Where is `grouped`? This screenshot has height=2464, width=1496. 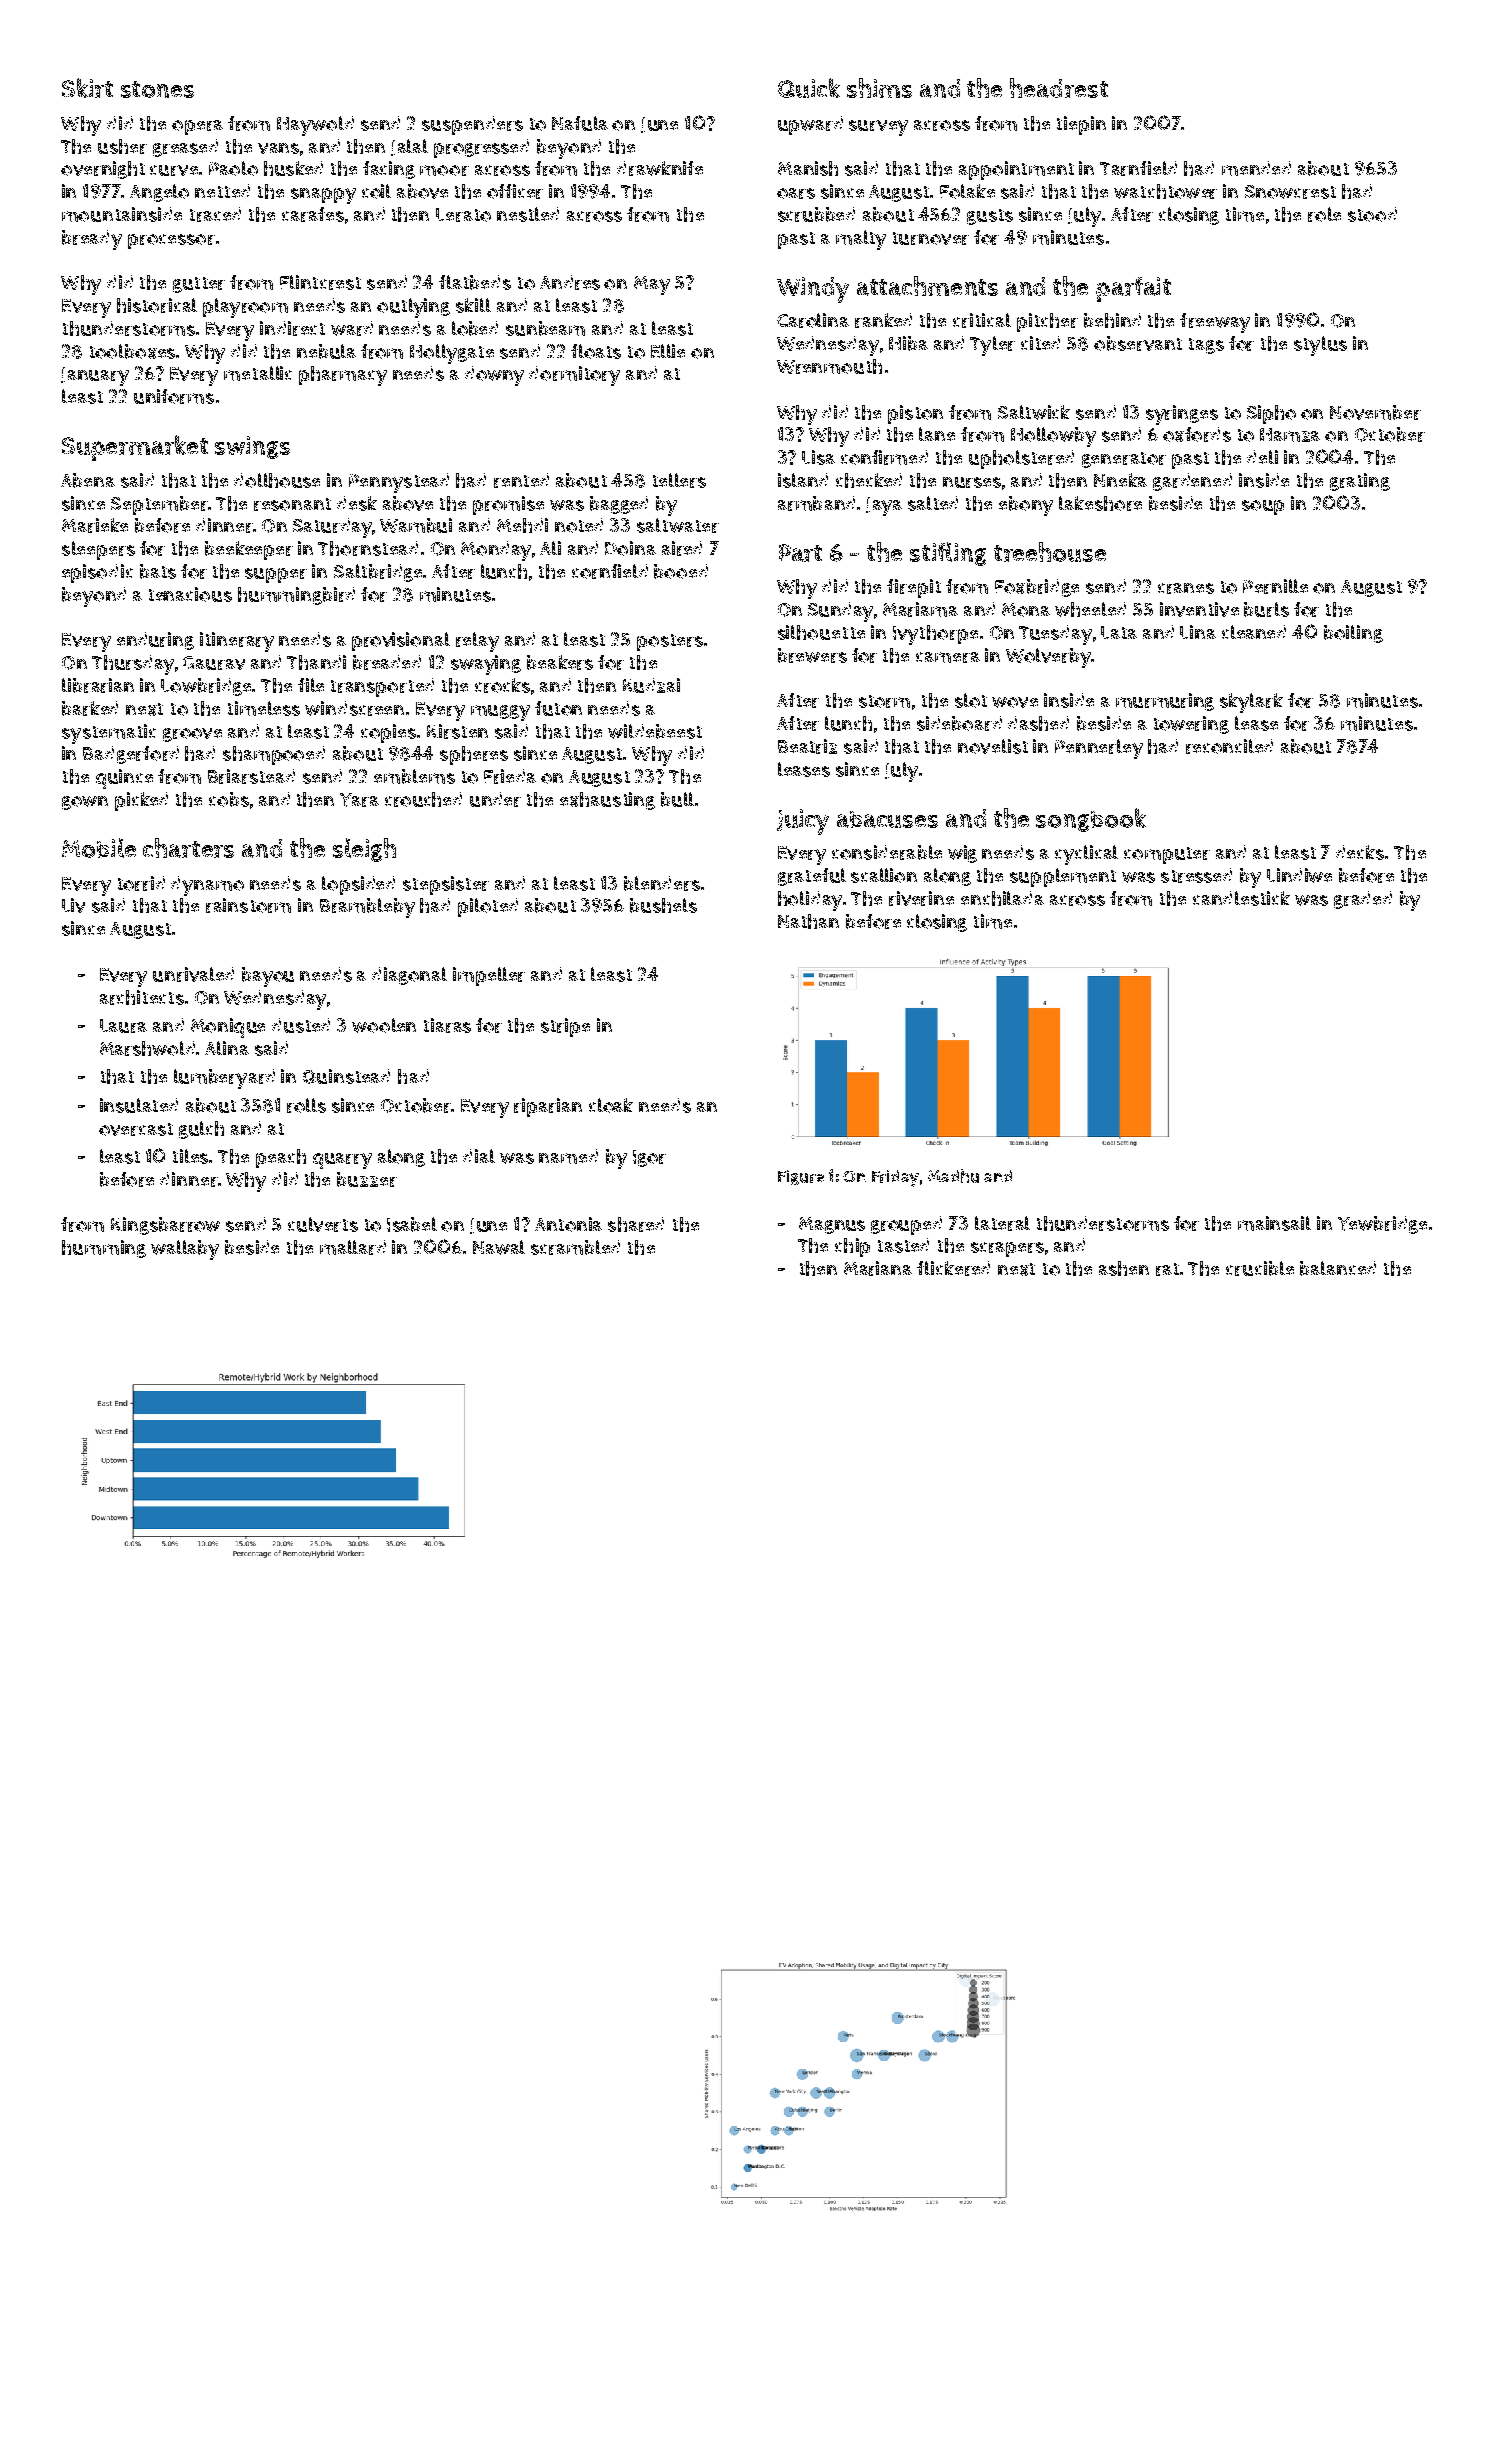
grouped is located at coordinates (906, 1225).
